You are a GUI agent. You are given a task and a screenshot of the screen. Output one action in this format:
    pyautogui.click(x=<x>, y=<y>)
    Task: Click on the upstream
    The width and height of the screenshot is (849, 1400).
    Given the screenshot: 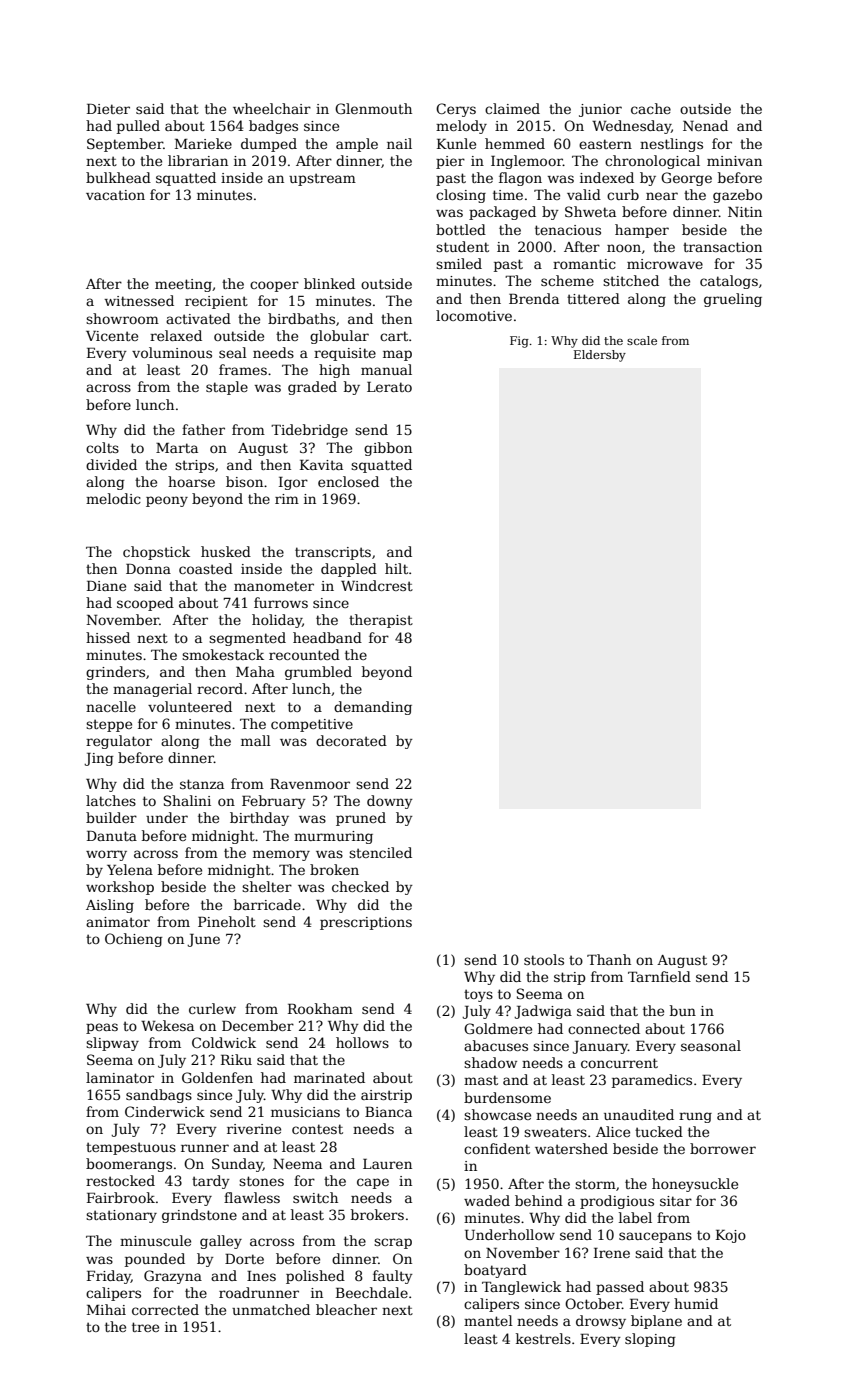 What is the action you would take?
    pyautogui.click(x=322, y=179)
